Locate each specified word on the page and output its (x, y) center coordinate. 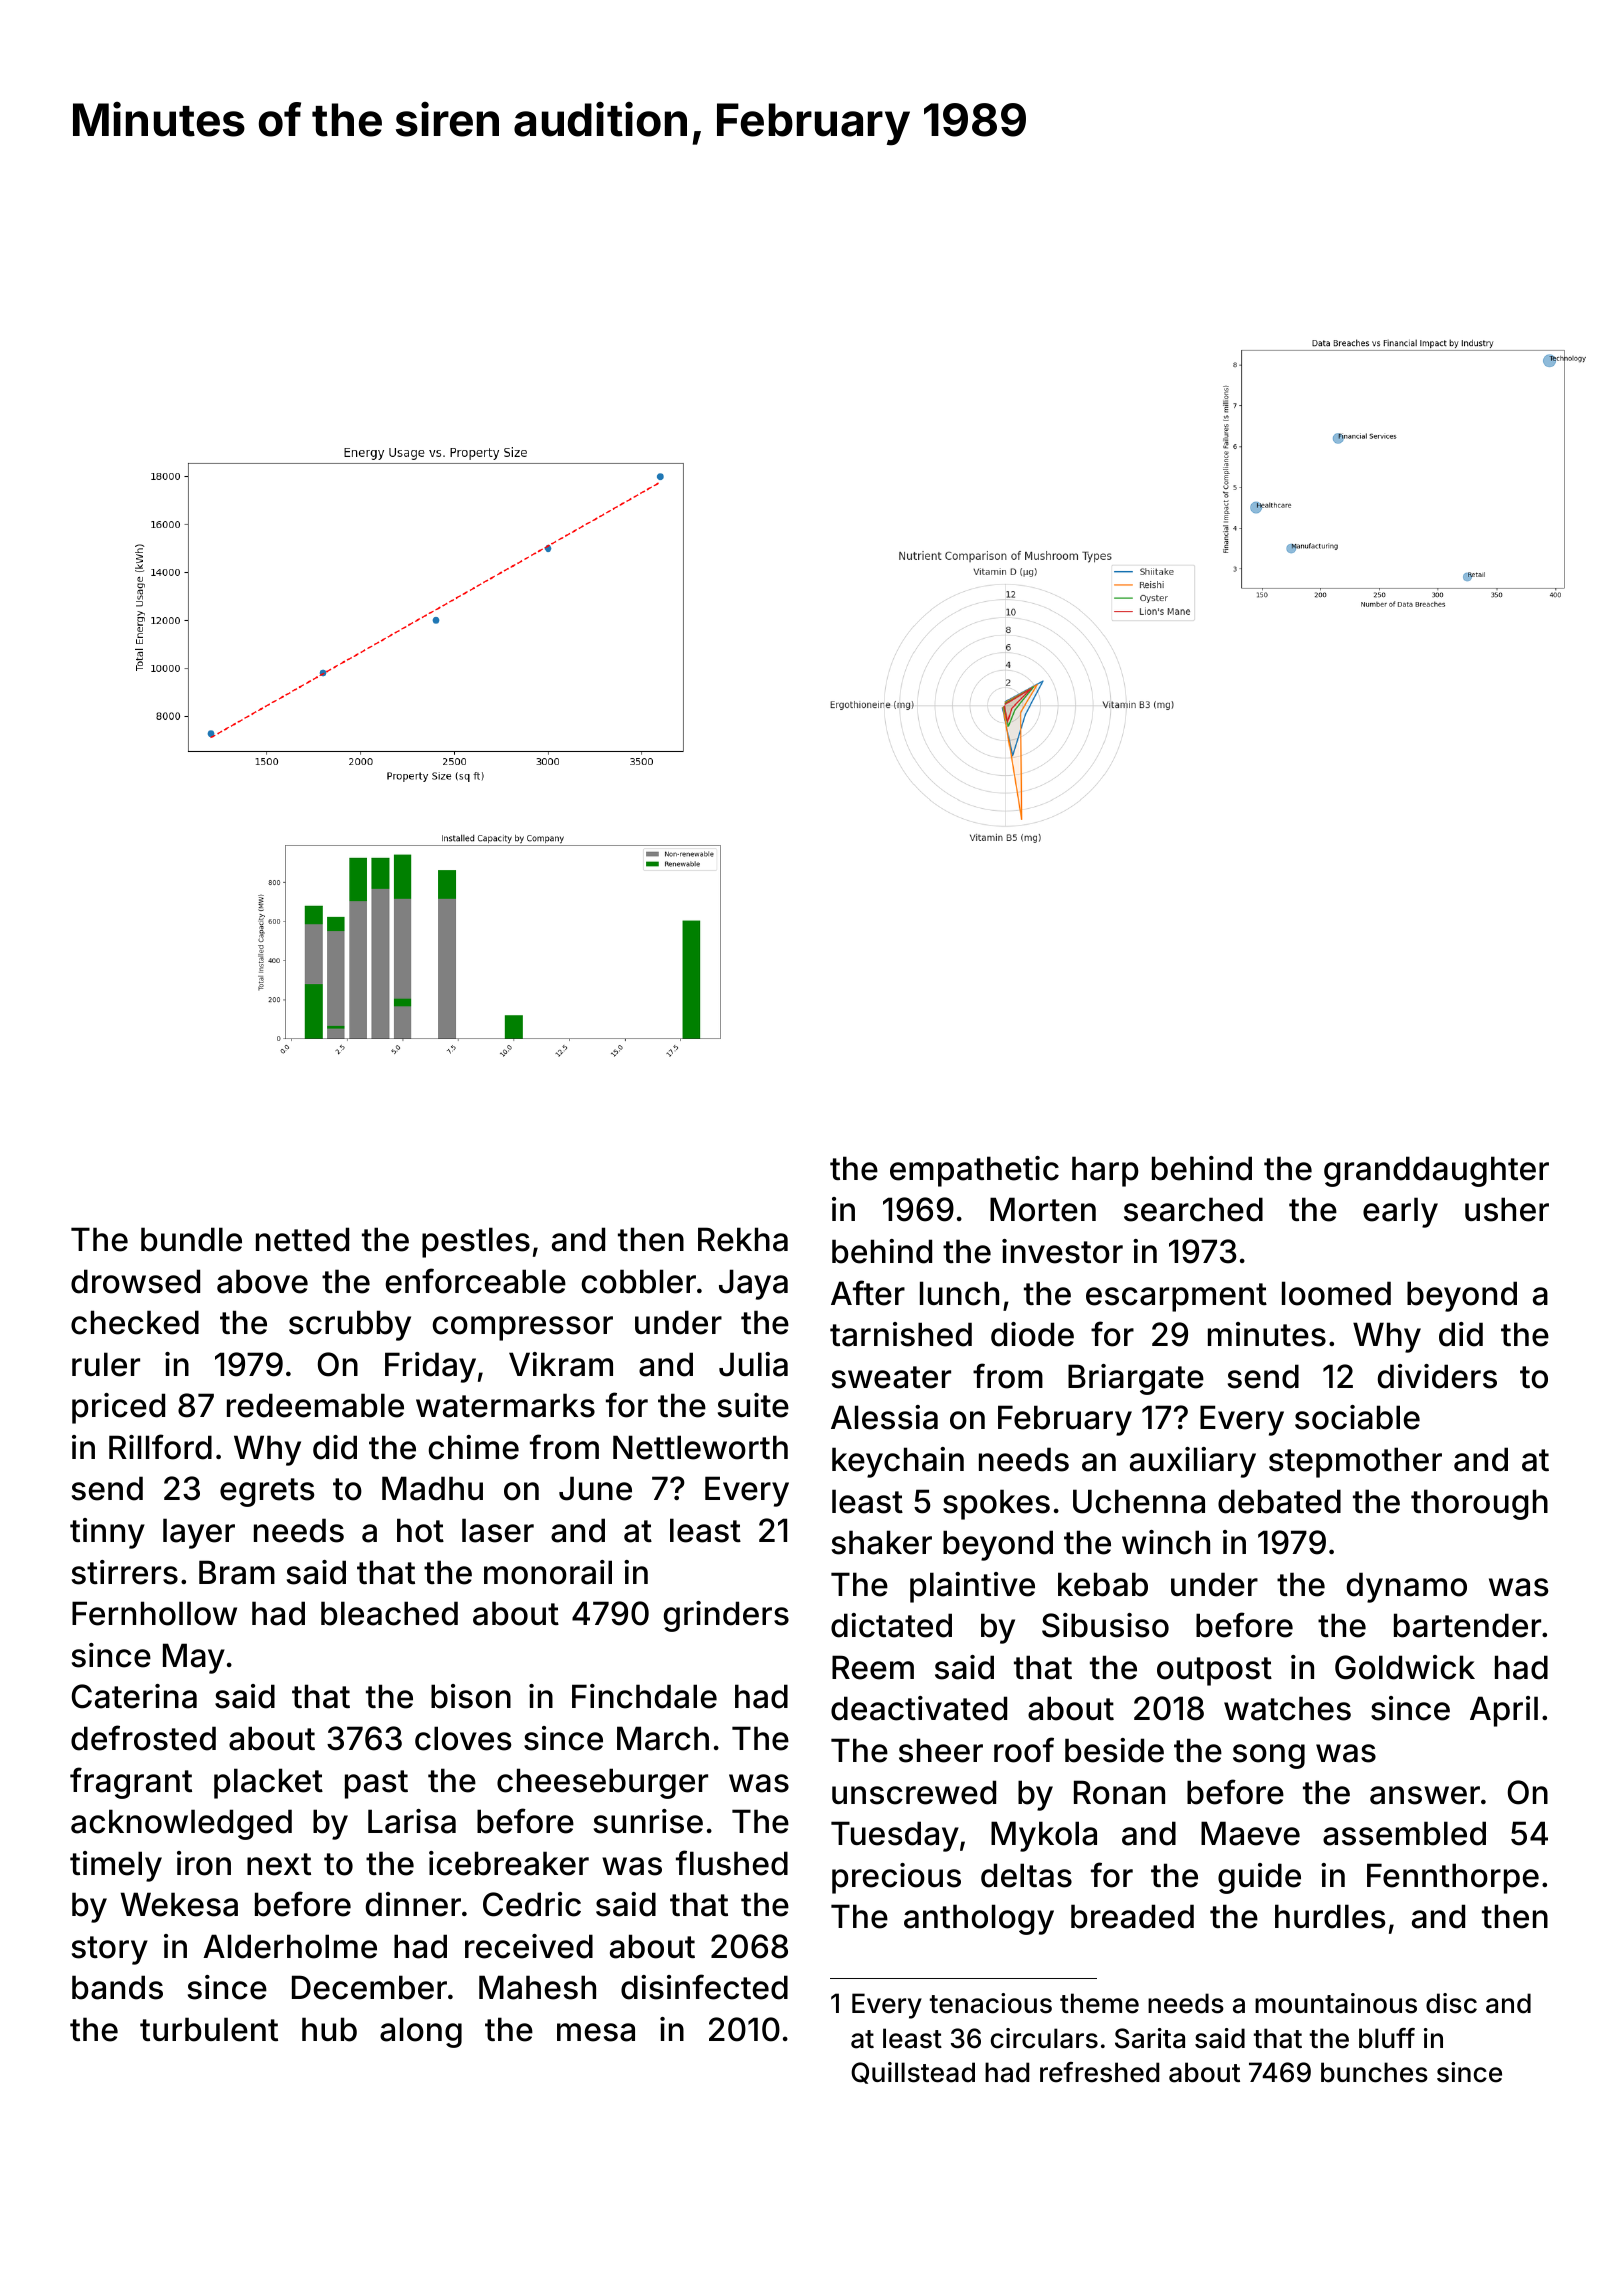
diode (1032, 1334)
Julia (753, 1364)
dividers (1437, 1376)
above (262, 1281)
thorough (1479, 1504)
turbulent (209, 2029)
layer (199, 1533)
